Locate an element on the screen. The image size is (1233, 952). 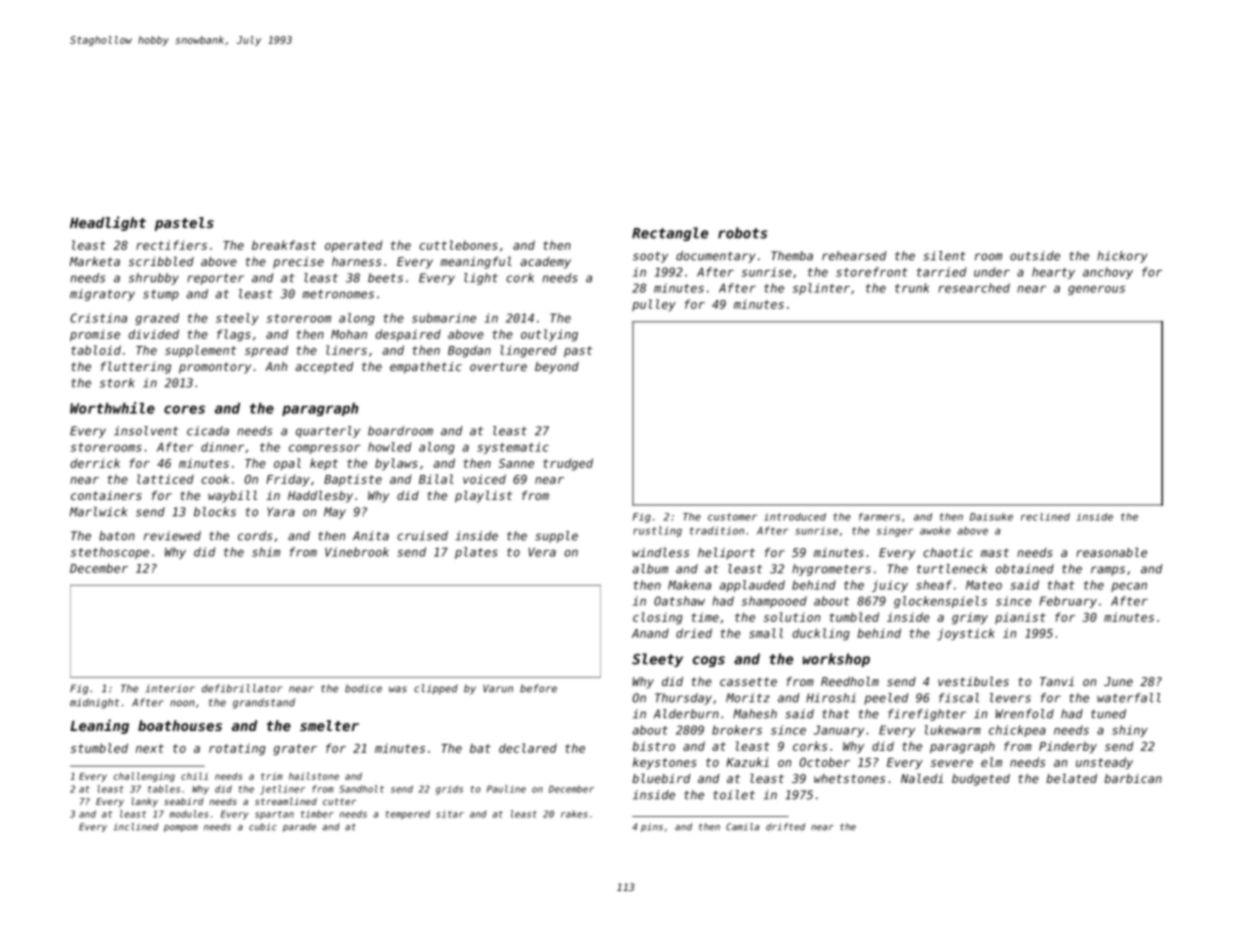
glockenspiels is located at coordinates (940, 602).
